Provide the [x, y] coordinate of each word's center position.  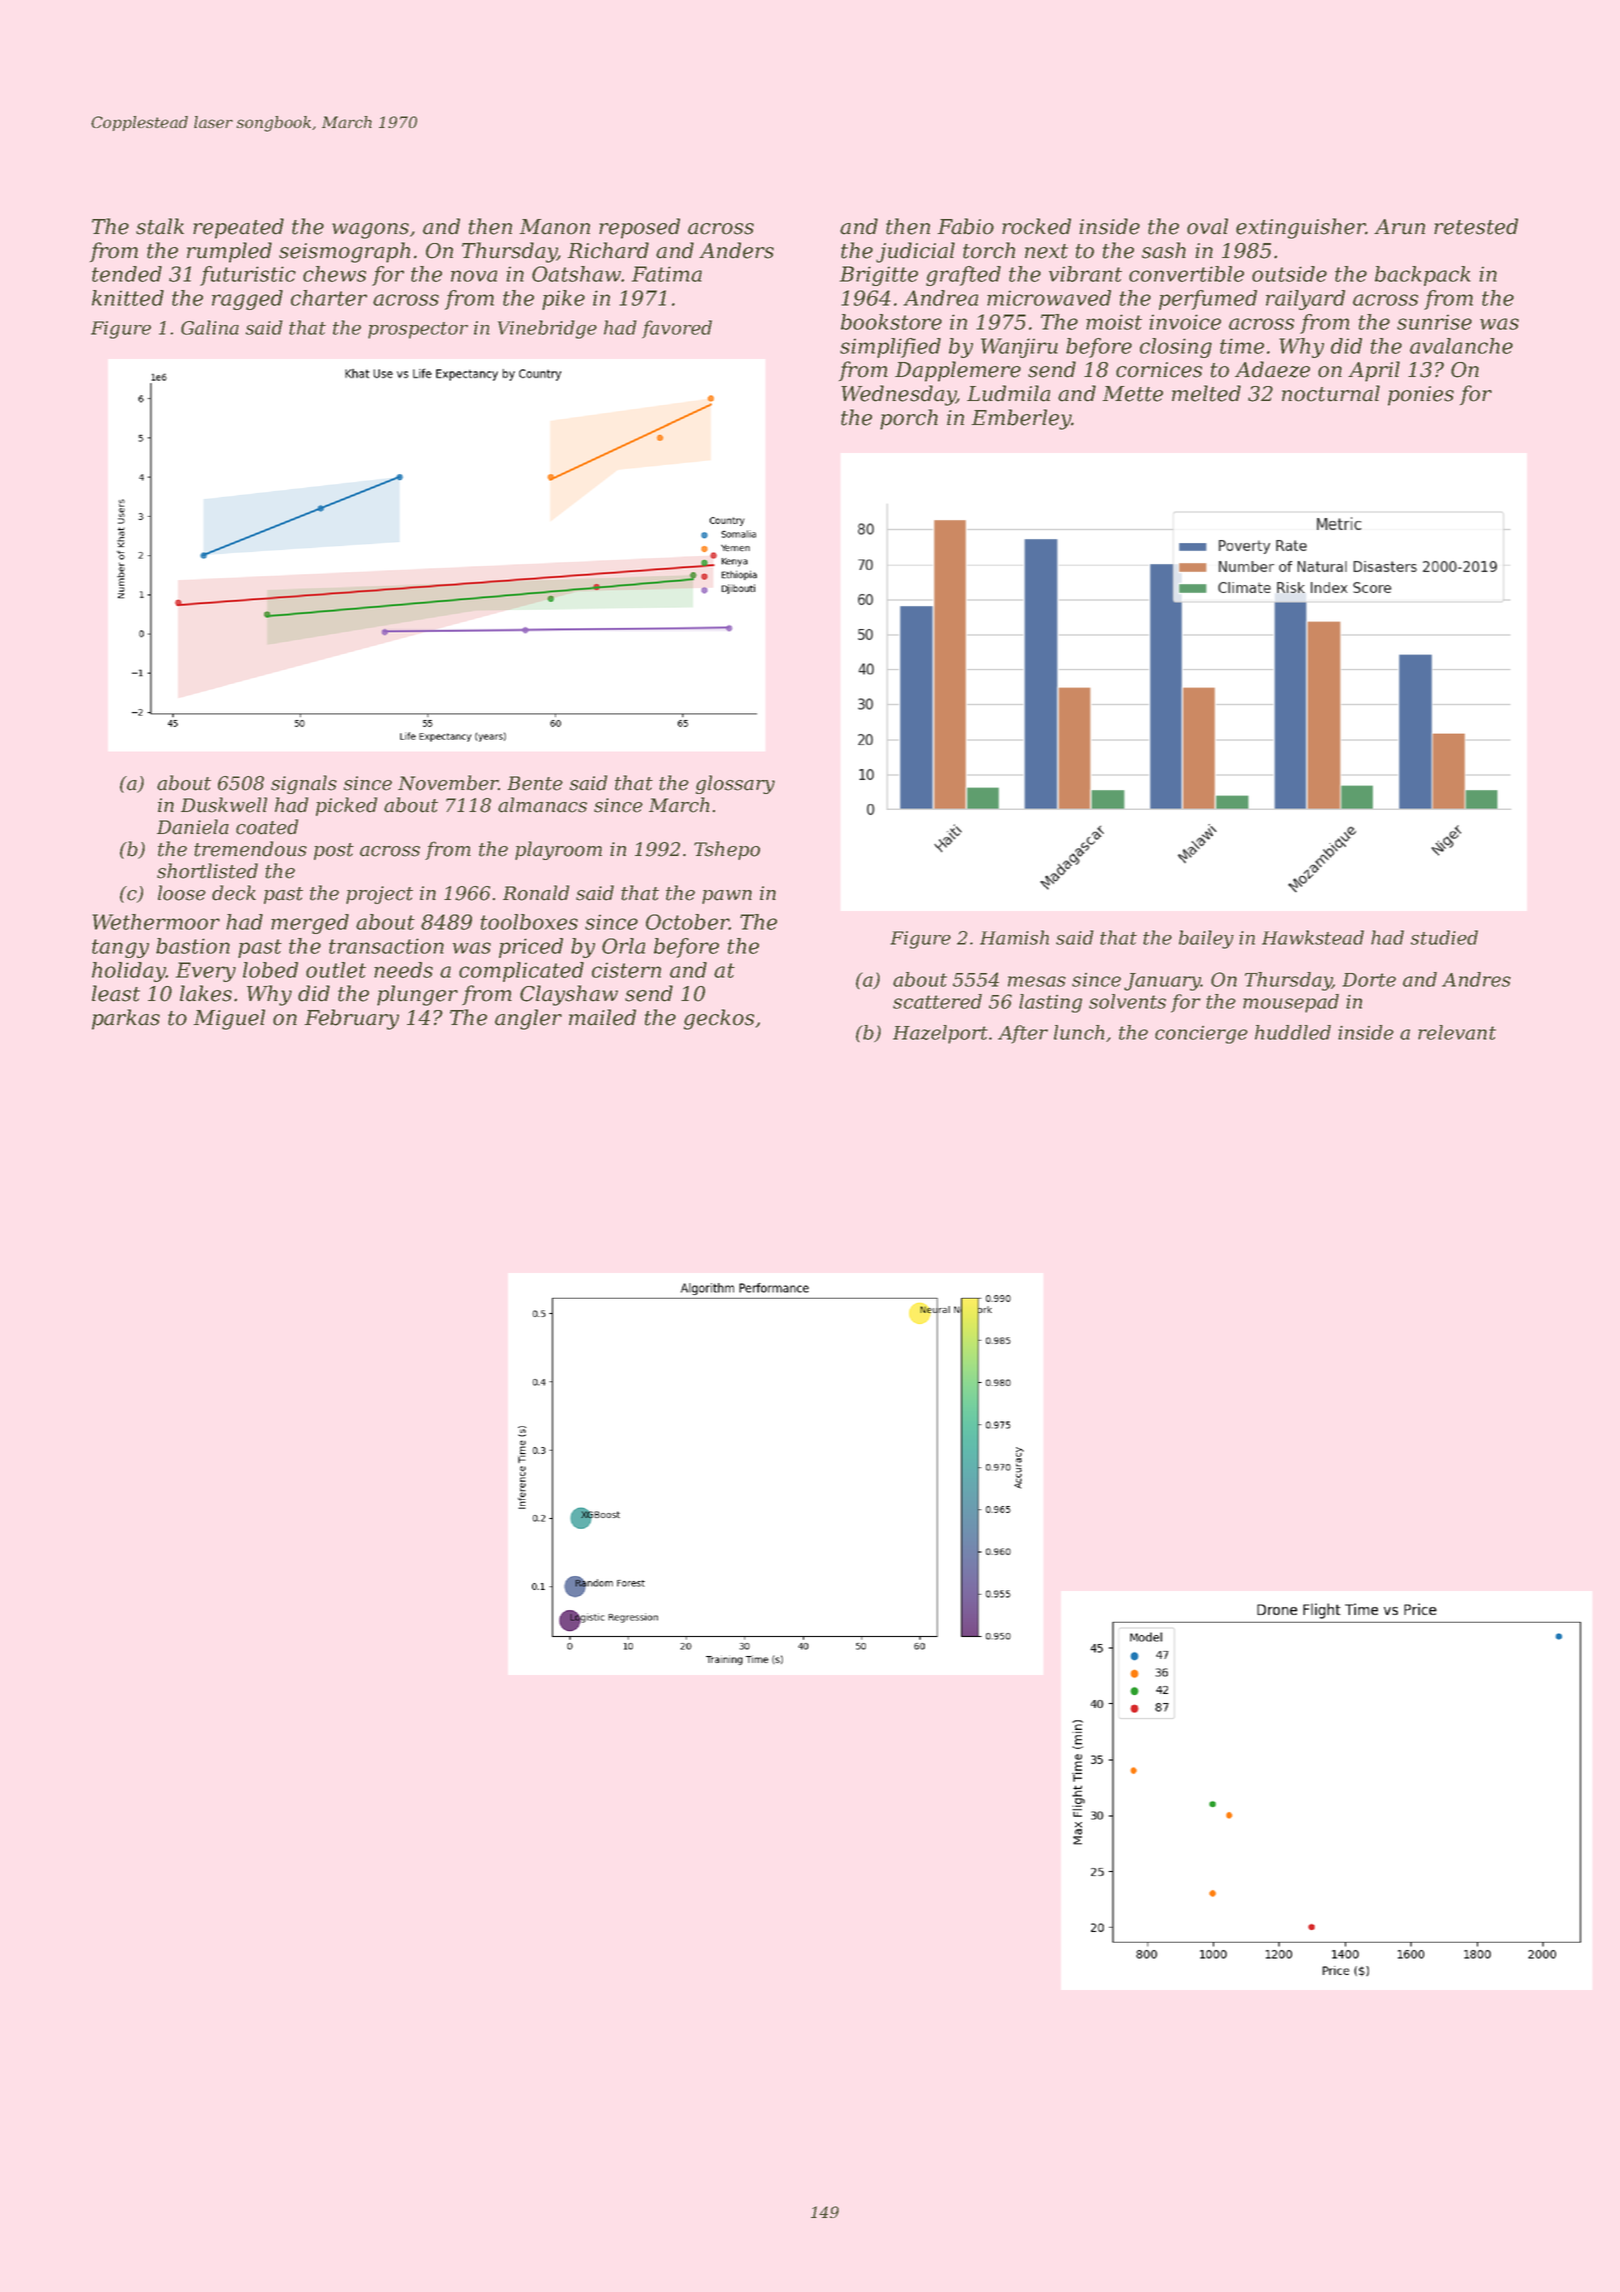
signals [304, 784]
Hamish [1014, 937]
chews [334, 274]
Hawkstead [1313, 937]
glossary [735, 784]
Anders [736, 250]
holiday [129, 972]
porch [909, 419]
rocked [1036, 226]
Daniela [193, 827]
